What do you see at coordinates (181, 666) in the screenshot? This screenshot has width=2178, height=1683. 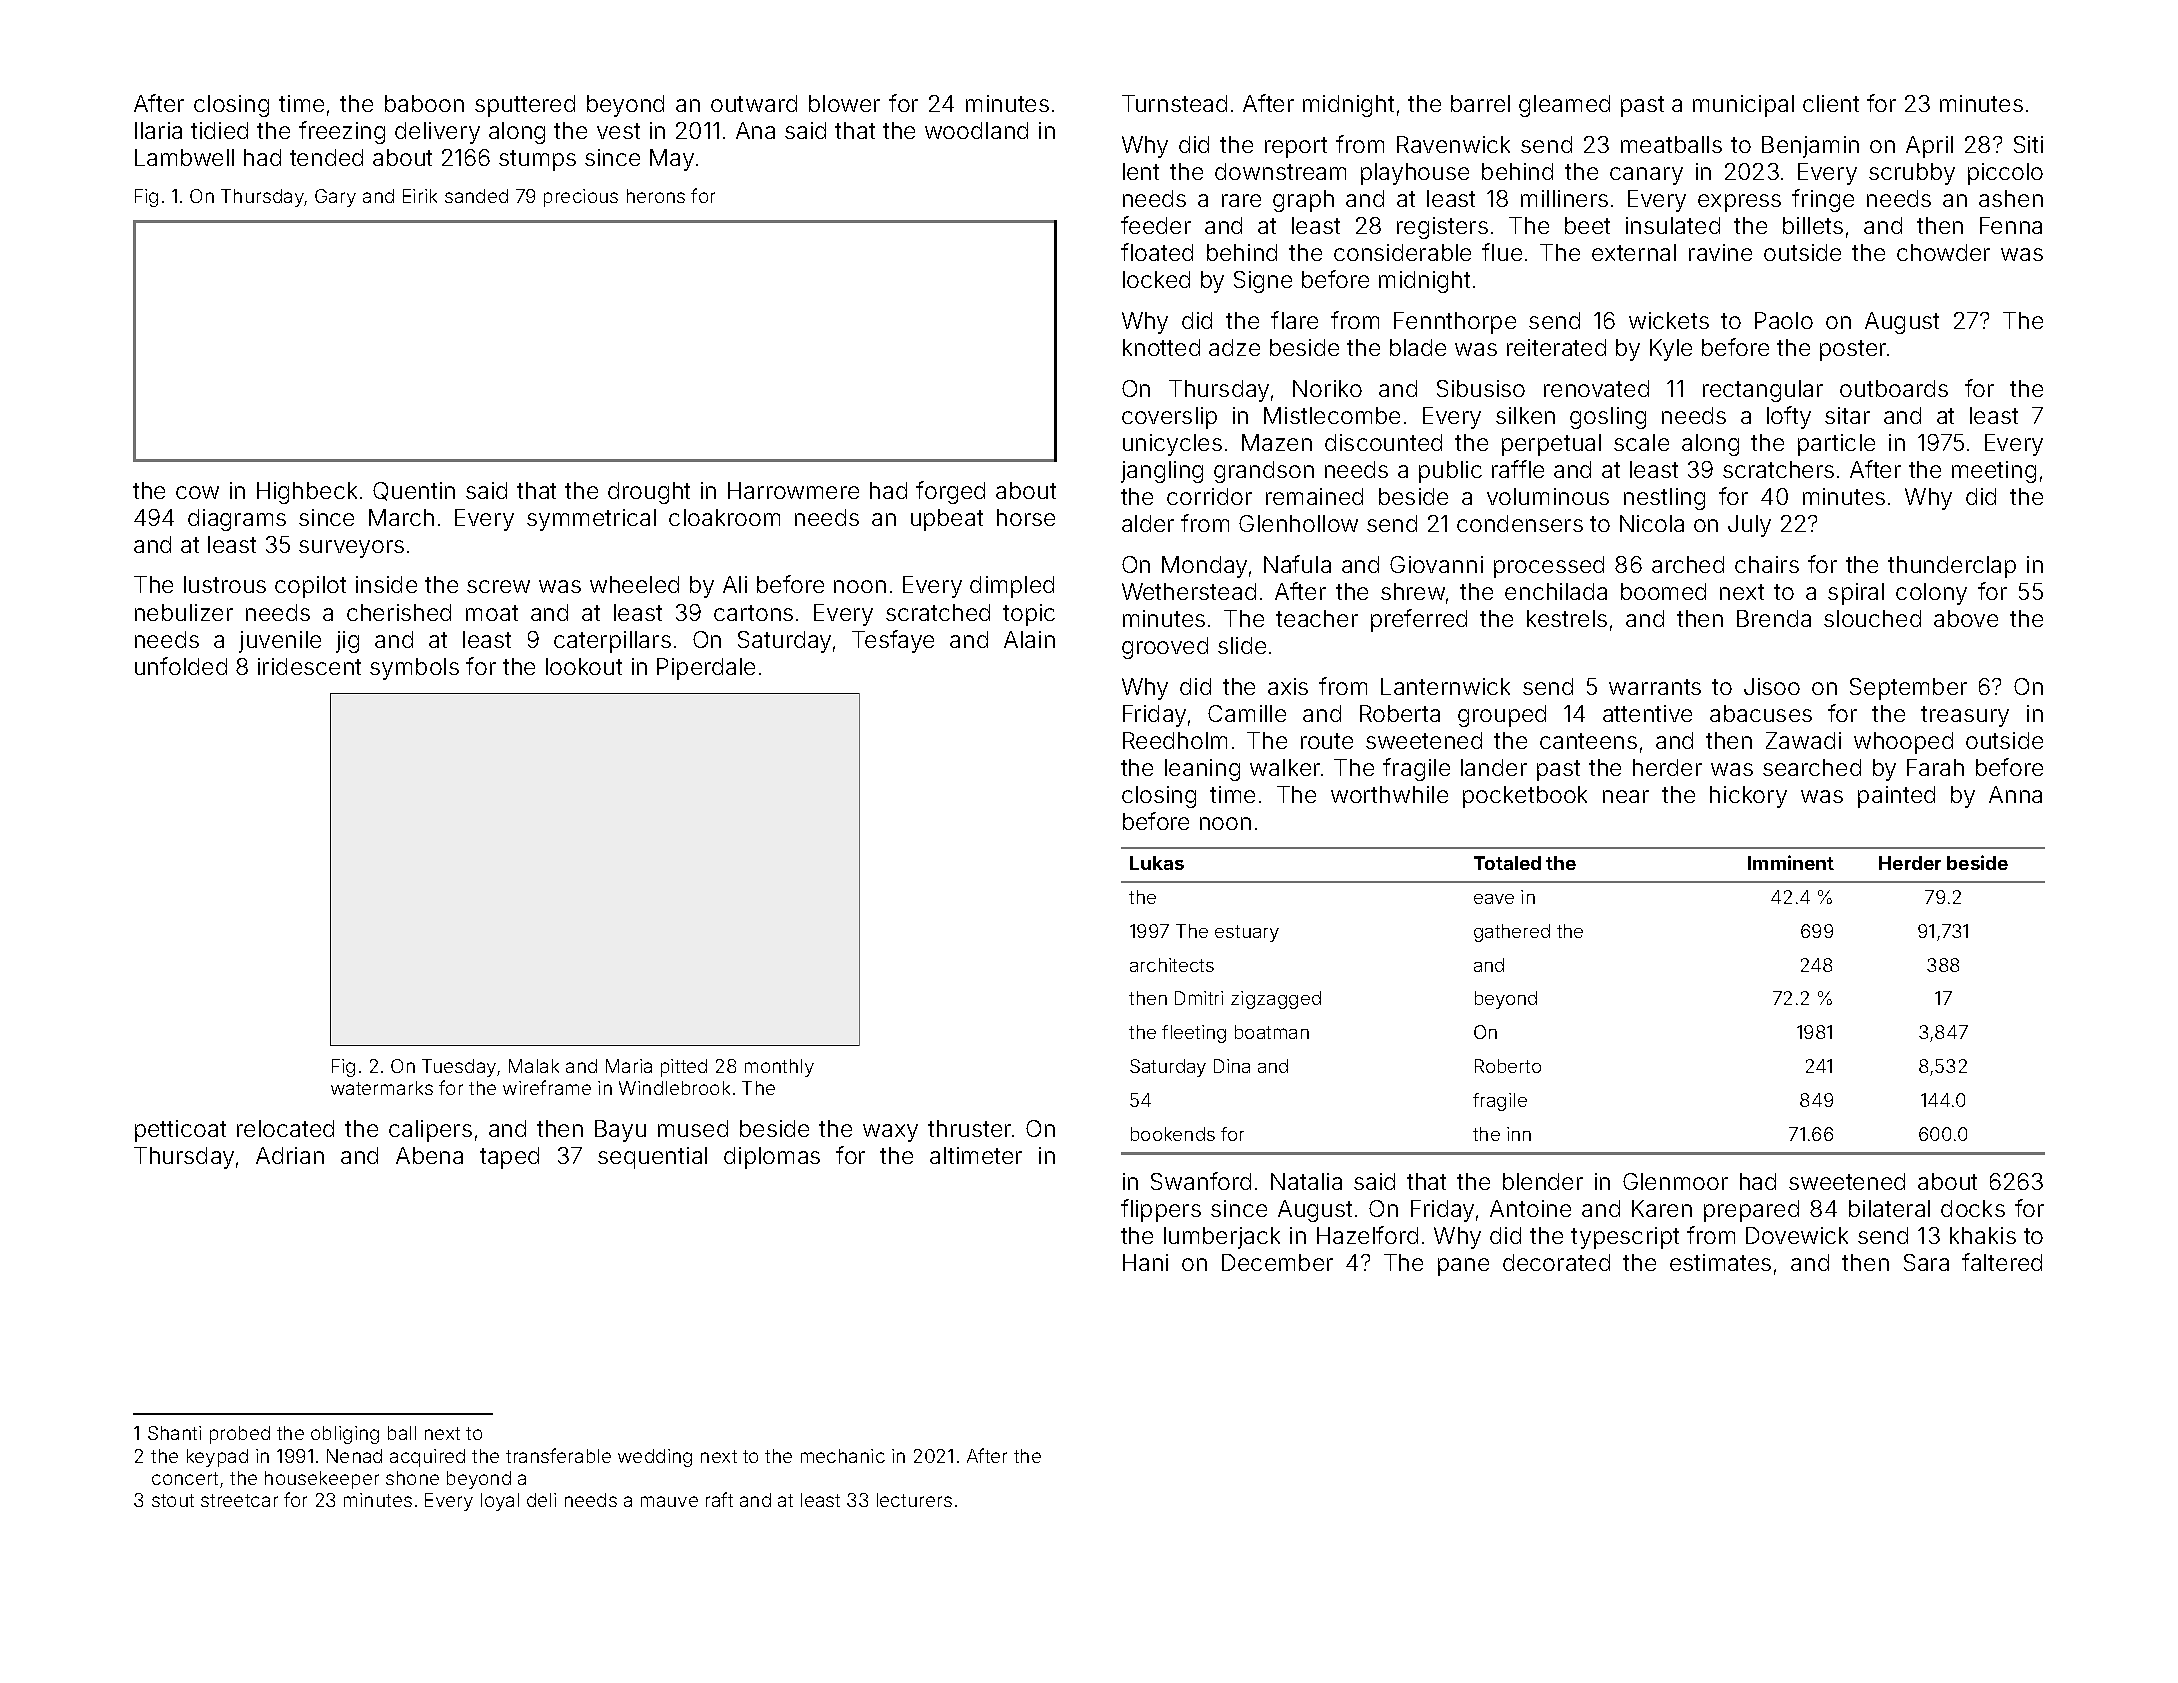 I see `unfolded` at bounding box center [181, 666].
